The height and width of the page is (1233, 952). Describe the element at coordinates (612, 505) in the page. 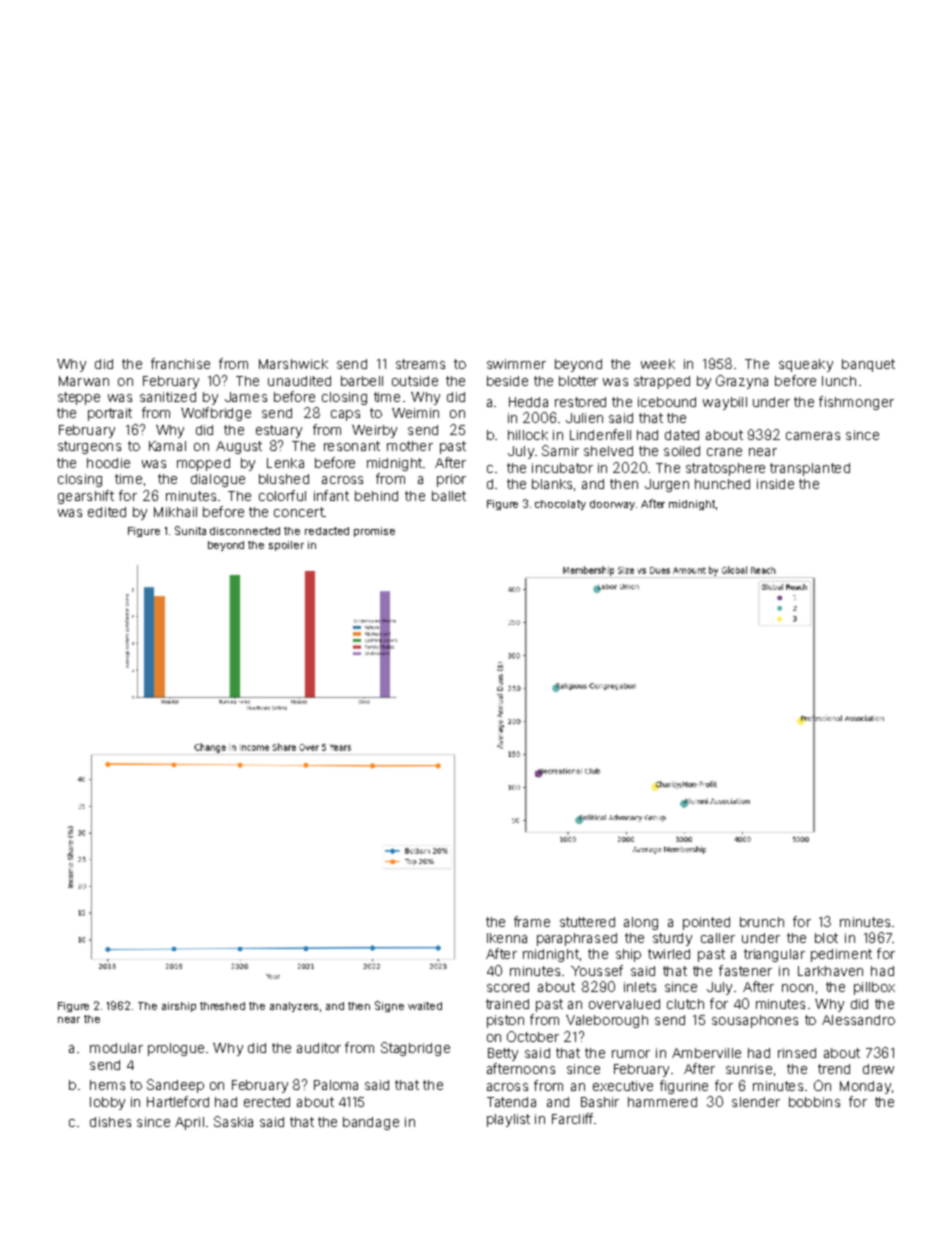

I see `doorway` at that location.
